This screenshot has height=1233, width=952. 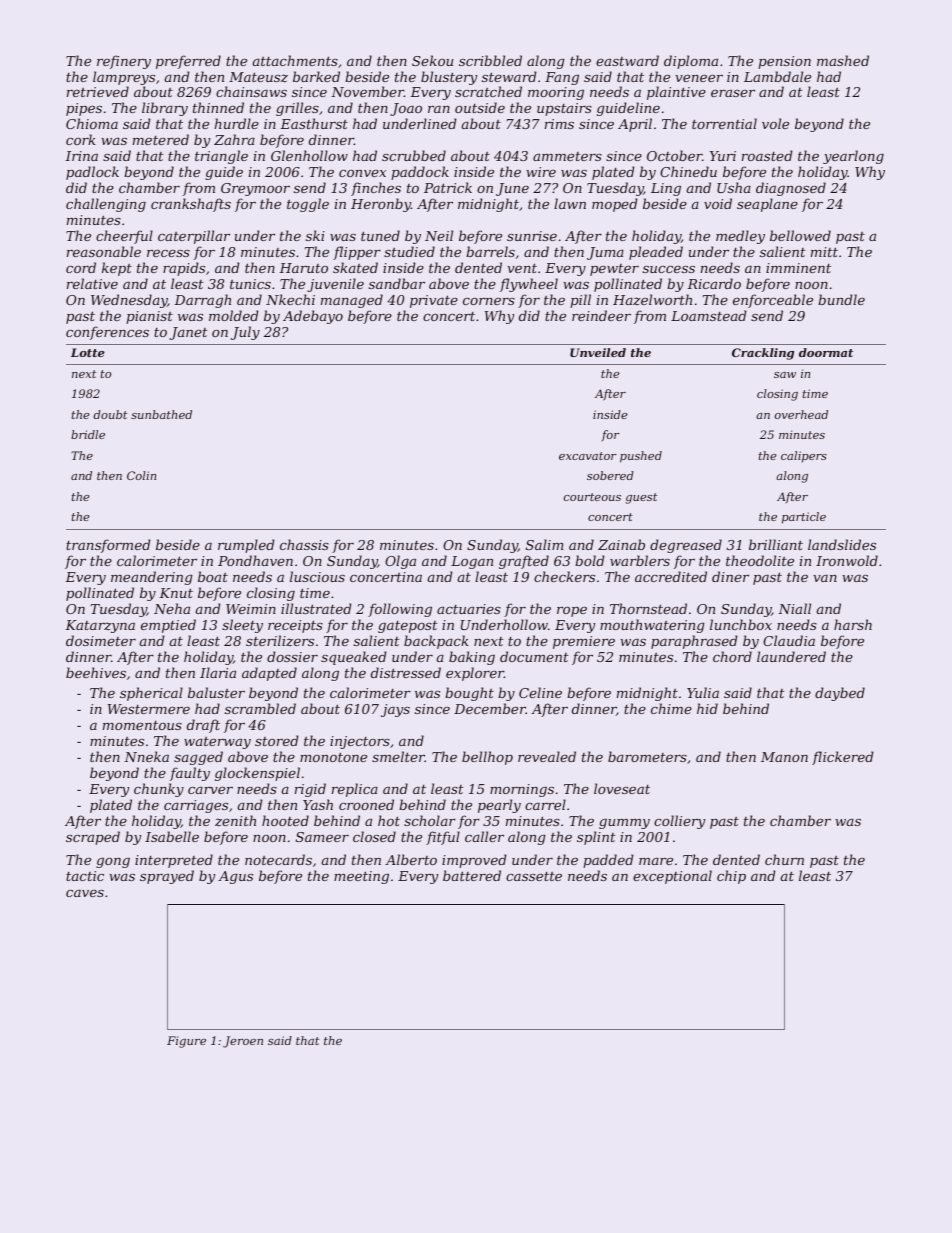 I want to click on courteous, so click(x=592, y=497).
